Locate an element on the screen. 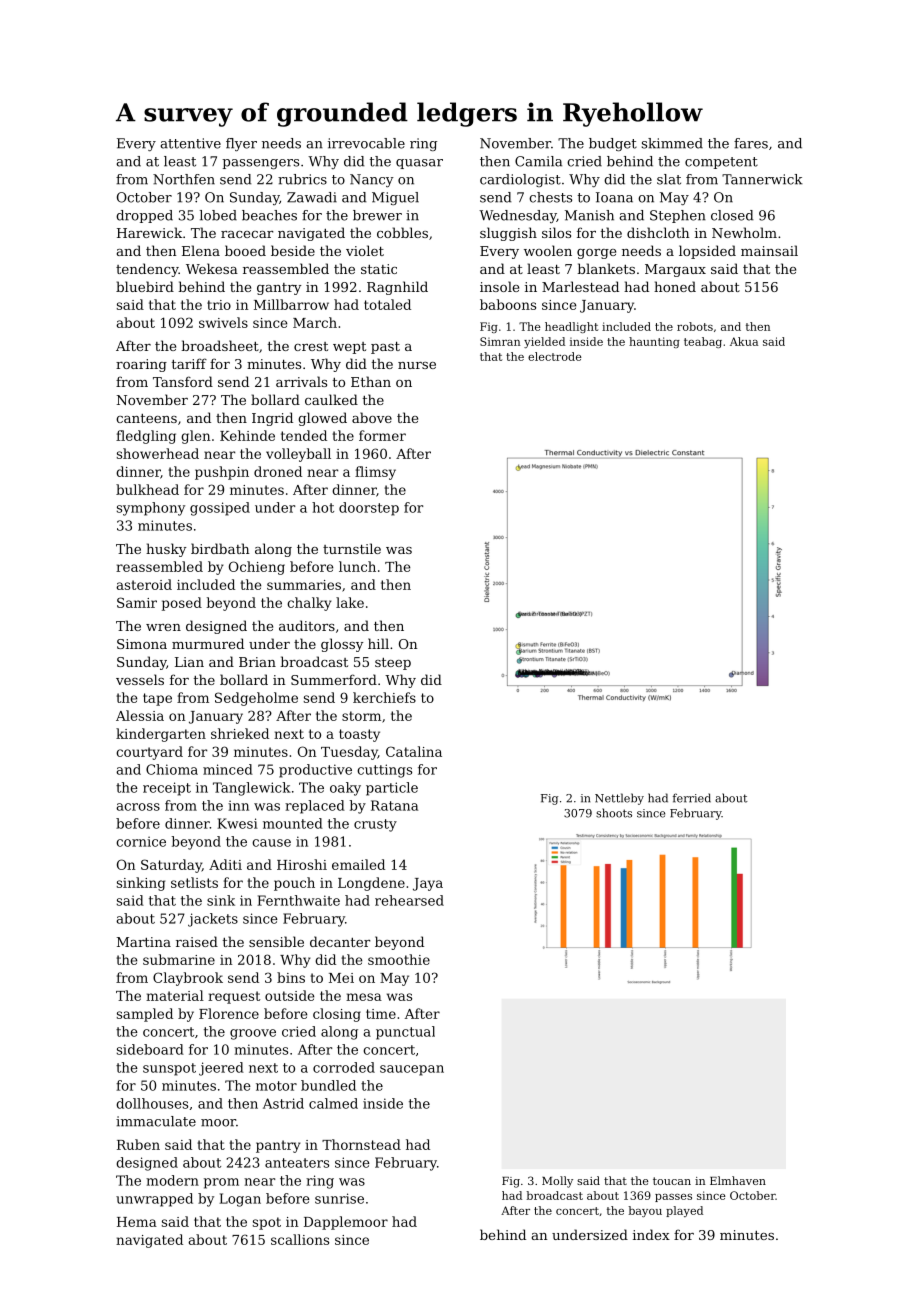 The height and width of the screenshot is (1308, 924). Ioana is located at coordinates (614, 197).
